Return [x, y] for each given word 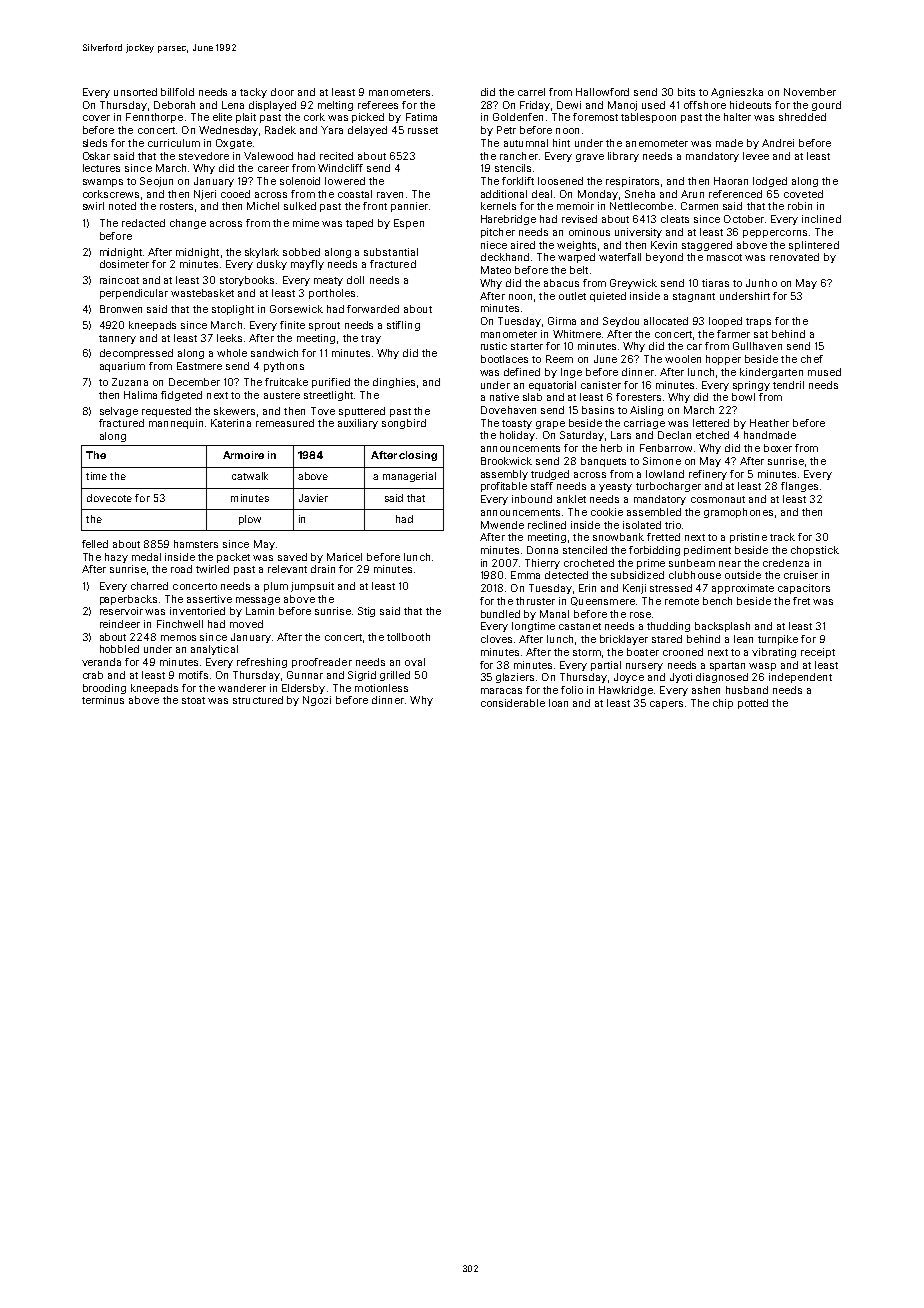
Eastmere [199, 366]
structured [258, 700]
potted [753, 704]
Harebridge [508, 220]
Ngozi [317, 701]
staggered [707, 246]
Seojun [156, 182]
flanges [799, 487]
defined [522, 372]
